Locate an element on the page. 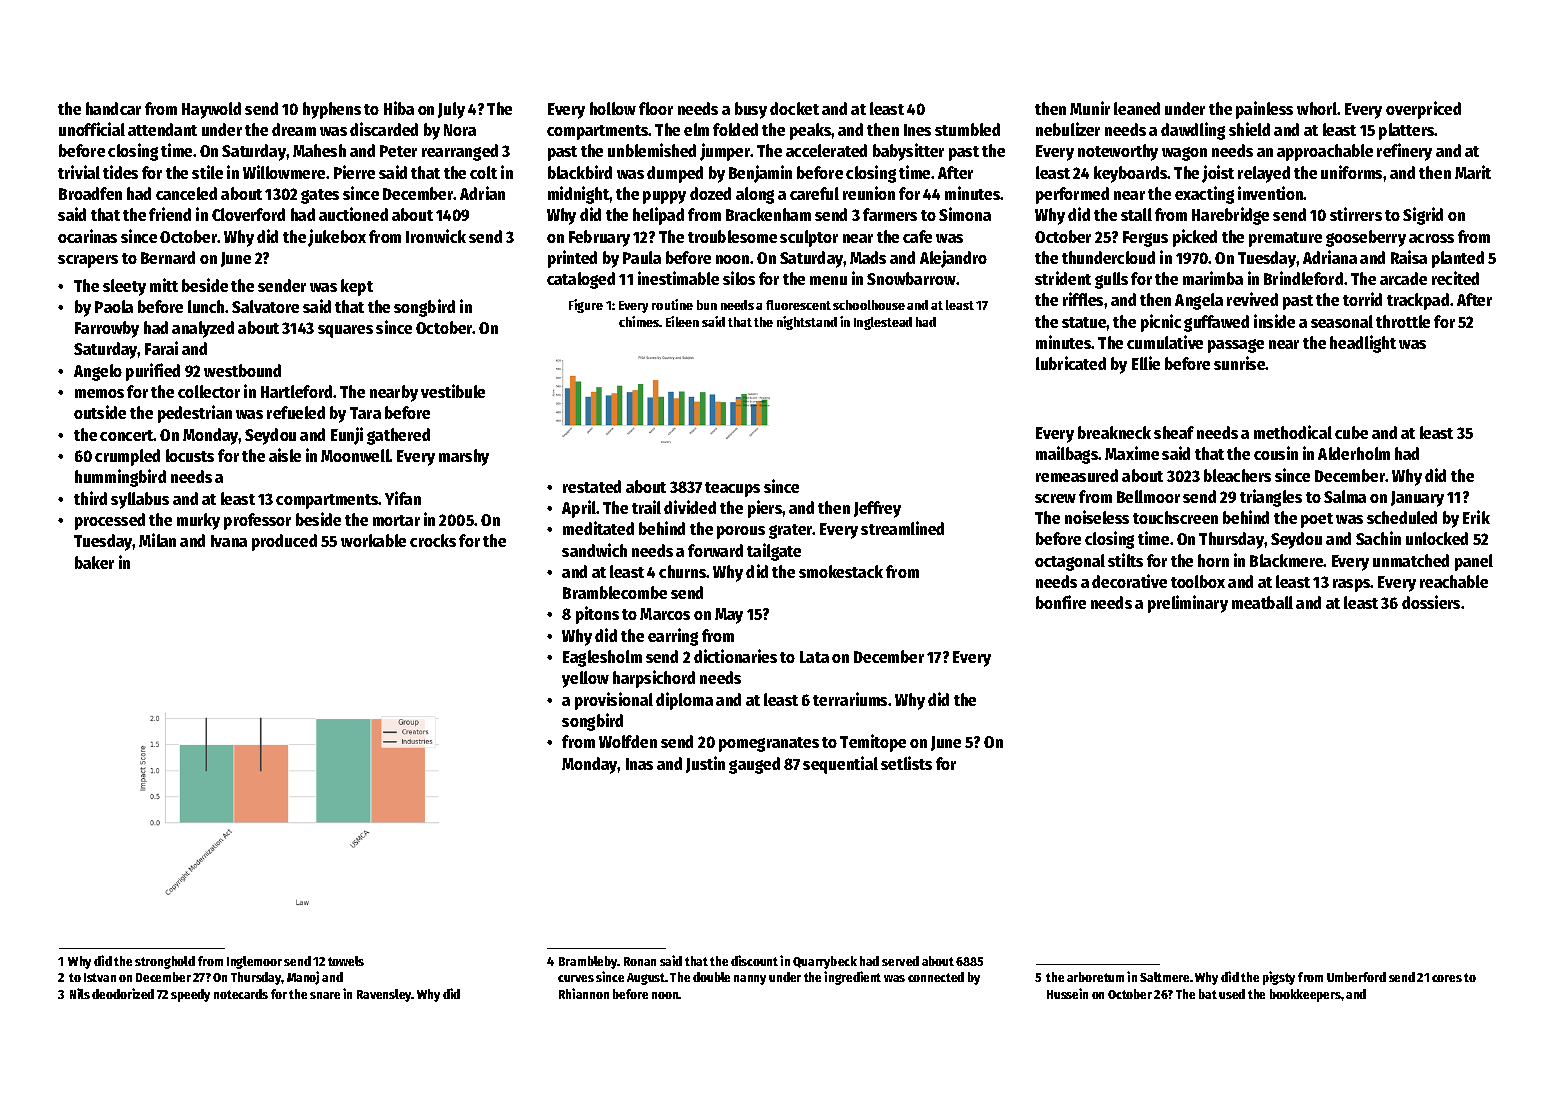  midnight is located at coordinates (579, 195).
